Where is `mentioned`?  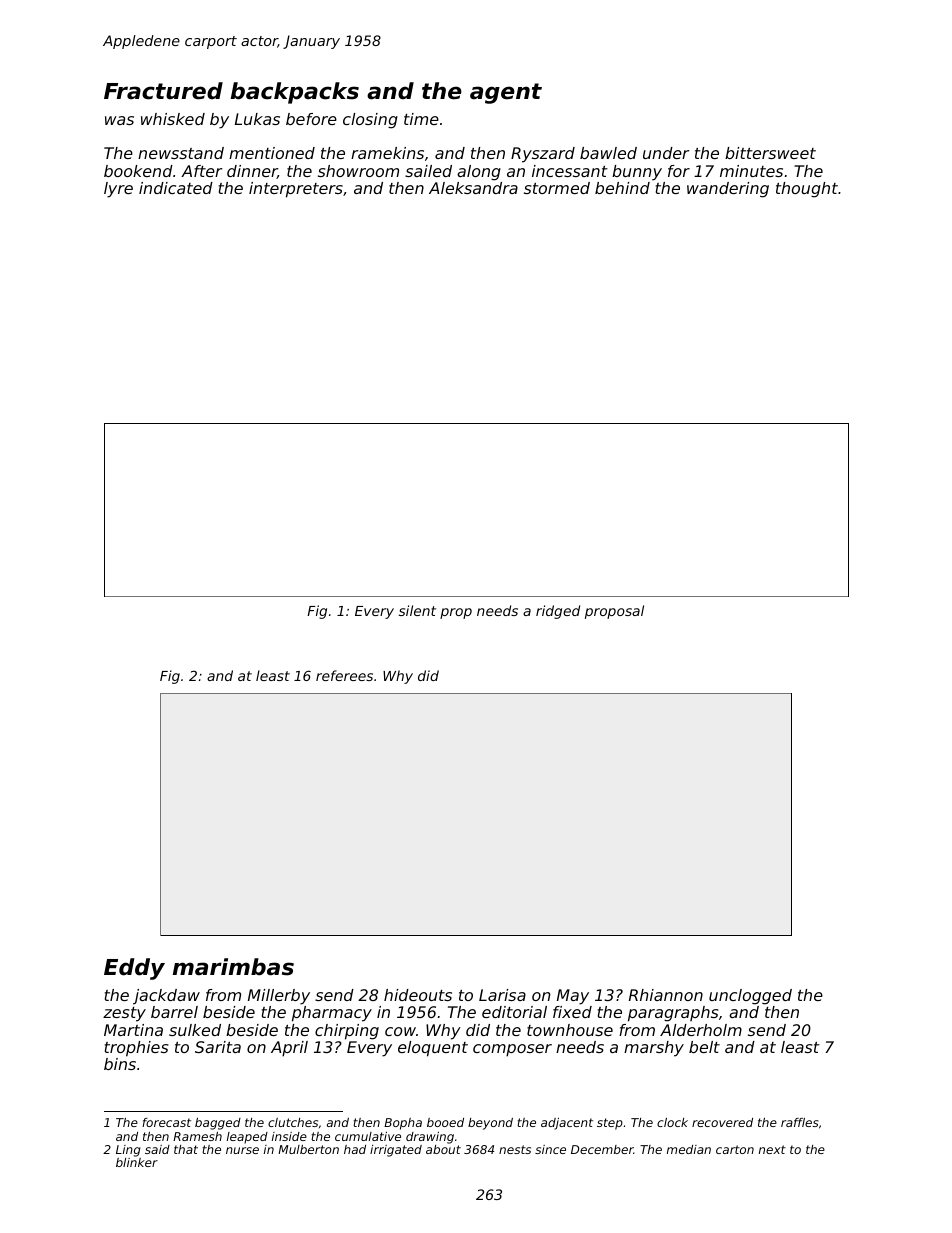 mentioned is located at coordinates (272, 153).
